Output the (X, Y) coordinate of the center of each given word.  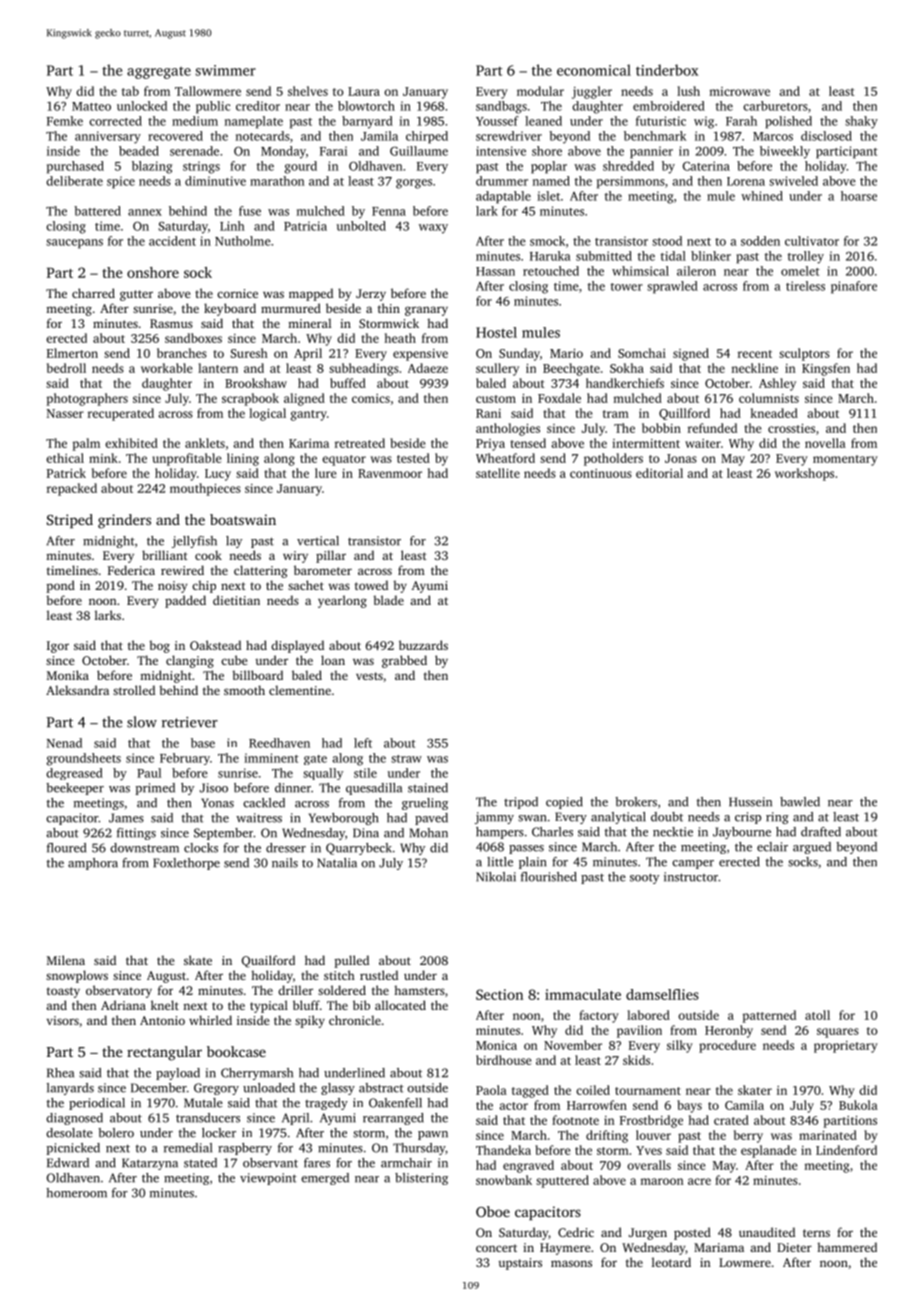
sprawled (672, 287)
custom (496, 399)
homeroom (76, 1193)
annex (145, 212)
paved (431, 819)
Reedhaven (279, 743)
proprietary (846, 1047)
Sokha (627, 368)
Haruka (550, 256)
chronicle (355, 1020)
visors (63, 1020)
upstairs (520, 1264)
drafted (821, 832)
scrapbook (250, 399)
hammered (847, 1247)
